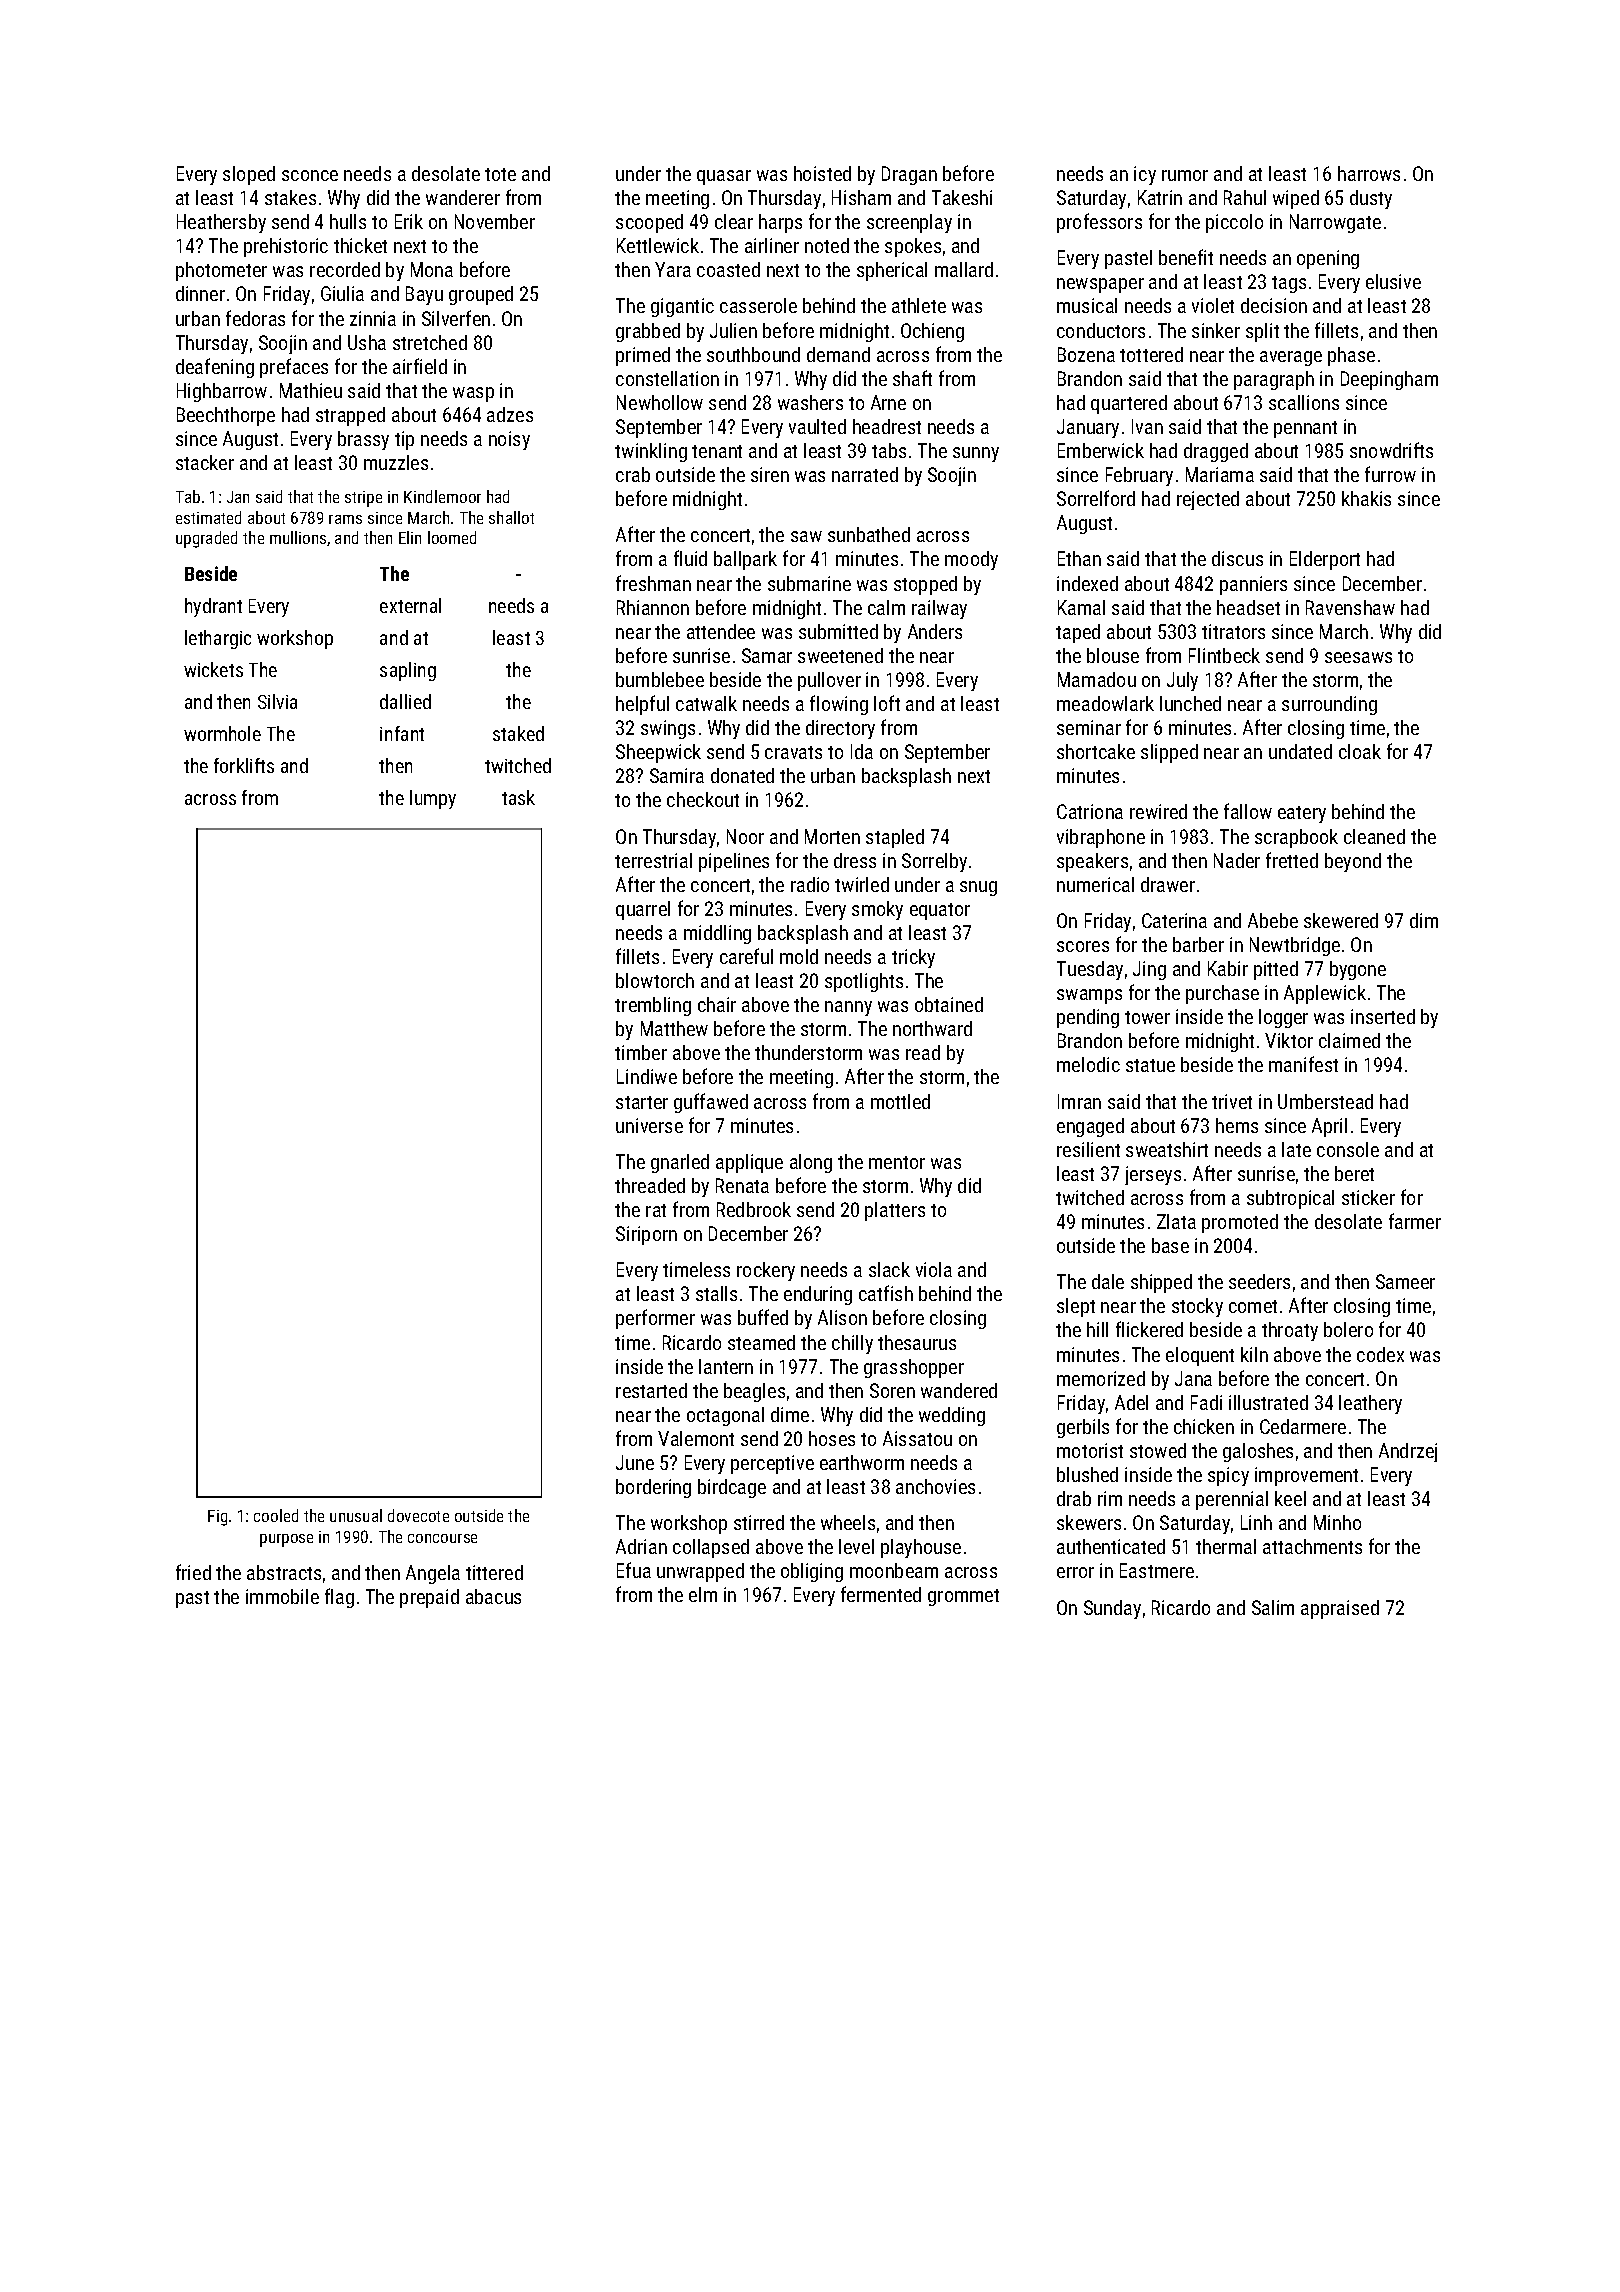 This page has width=1620, height=2292. I want to click on fried, so click(193, 1572).
